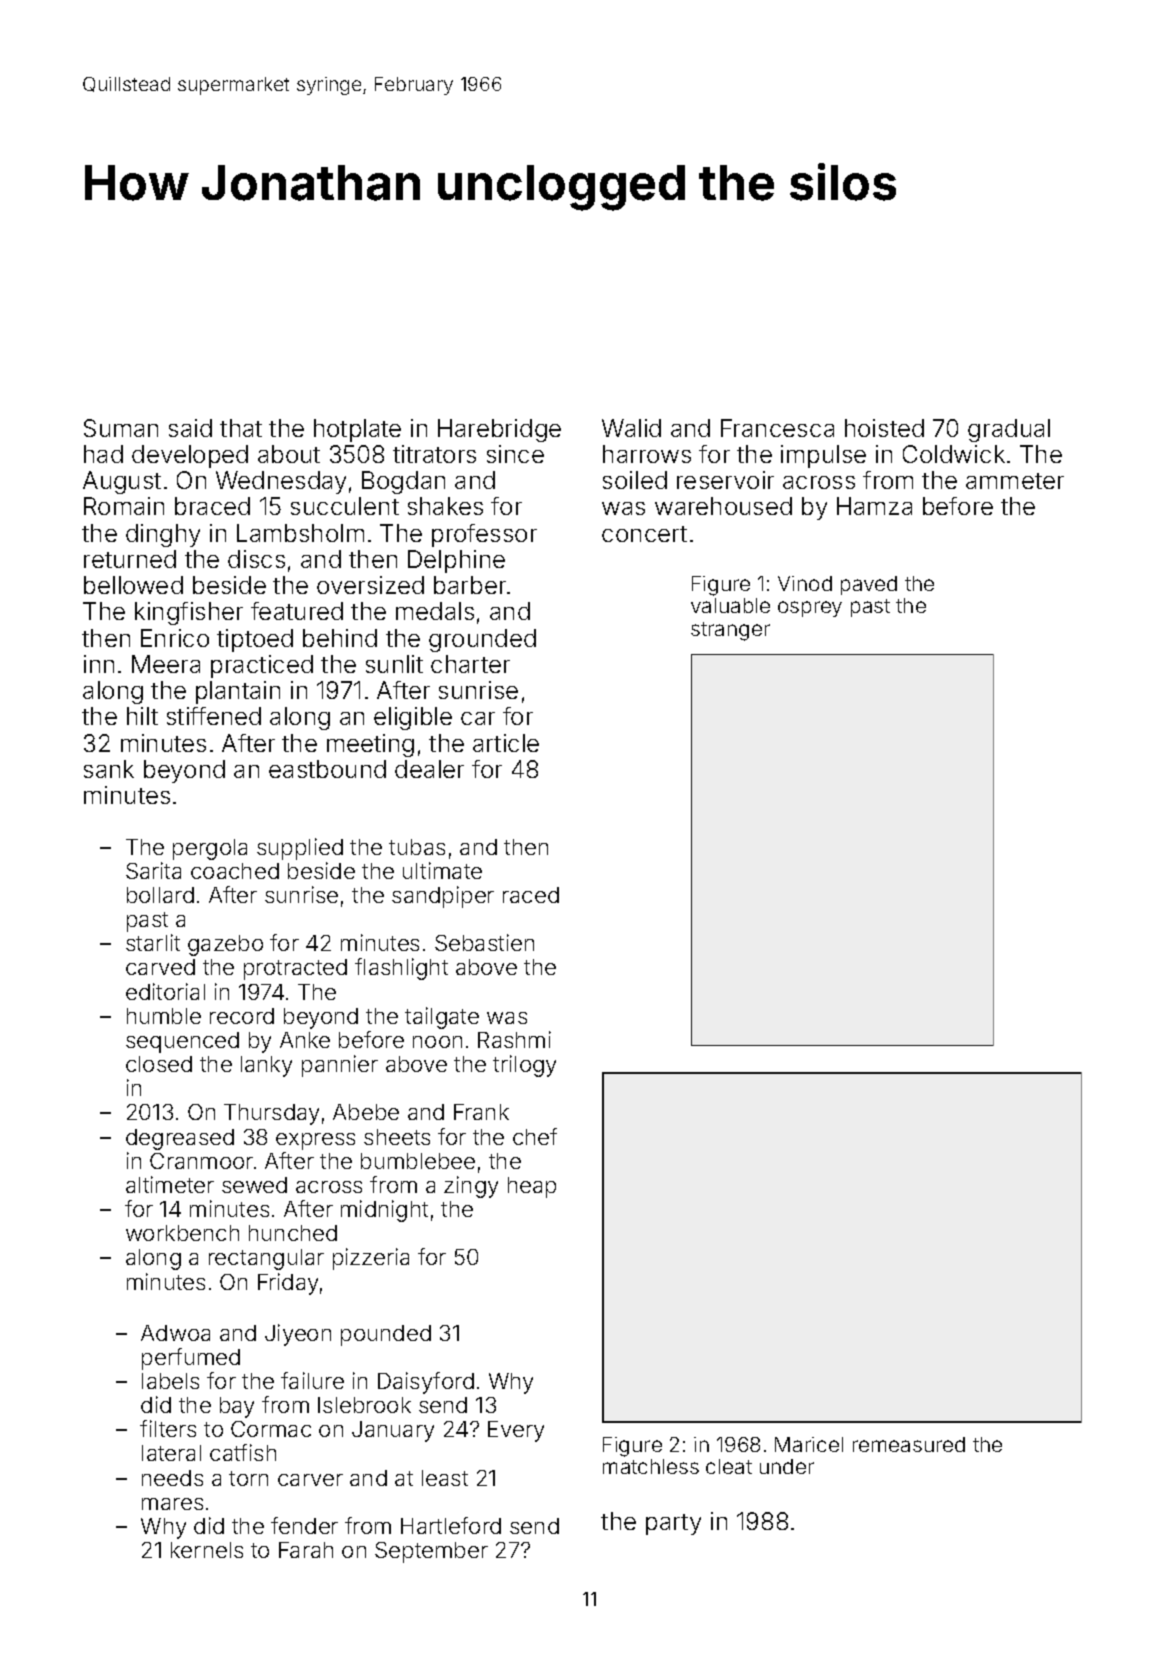  Describe the element at coordinates (869, 585) in the screenshot. I see `paved` at that location.
